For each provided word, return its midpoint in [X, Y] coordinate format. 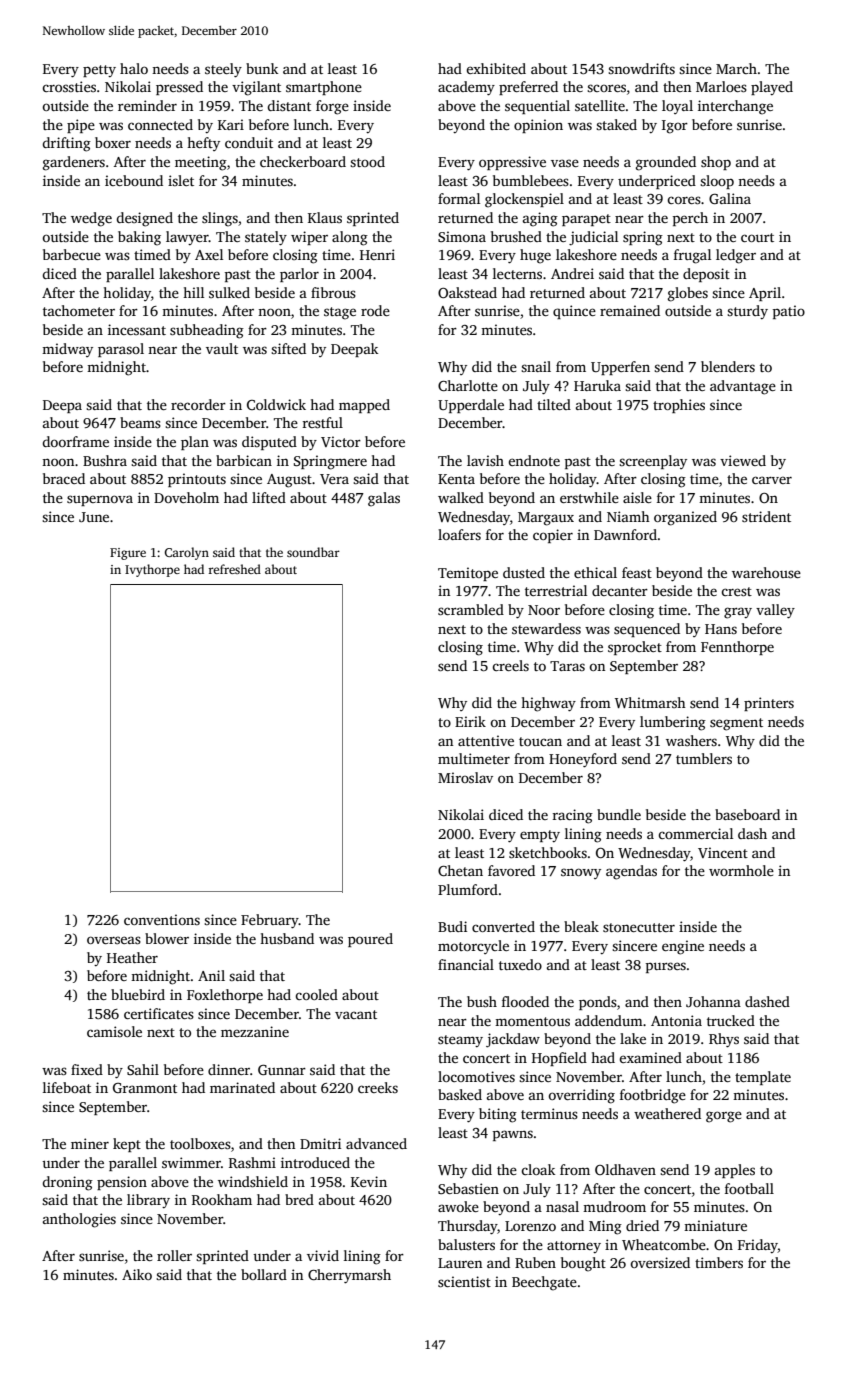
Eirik [470, 721]
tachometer [79, 310]
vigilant [256, 88]
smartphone [324, 88]
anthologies [79, 1220]
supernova [100, 500]
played [772, 88]
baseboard [747, 814]
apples [735, 1171]
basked [460, 1094]
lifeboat [67, 1087]
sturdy [747, 312]
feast [637, 572]
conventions [162, 919]
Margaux [546, 519]
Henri [377, 254]
